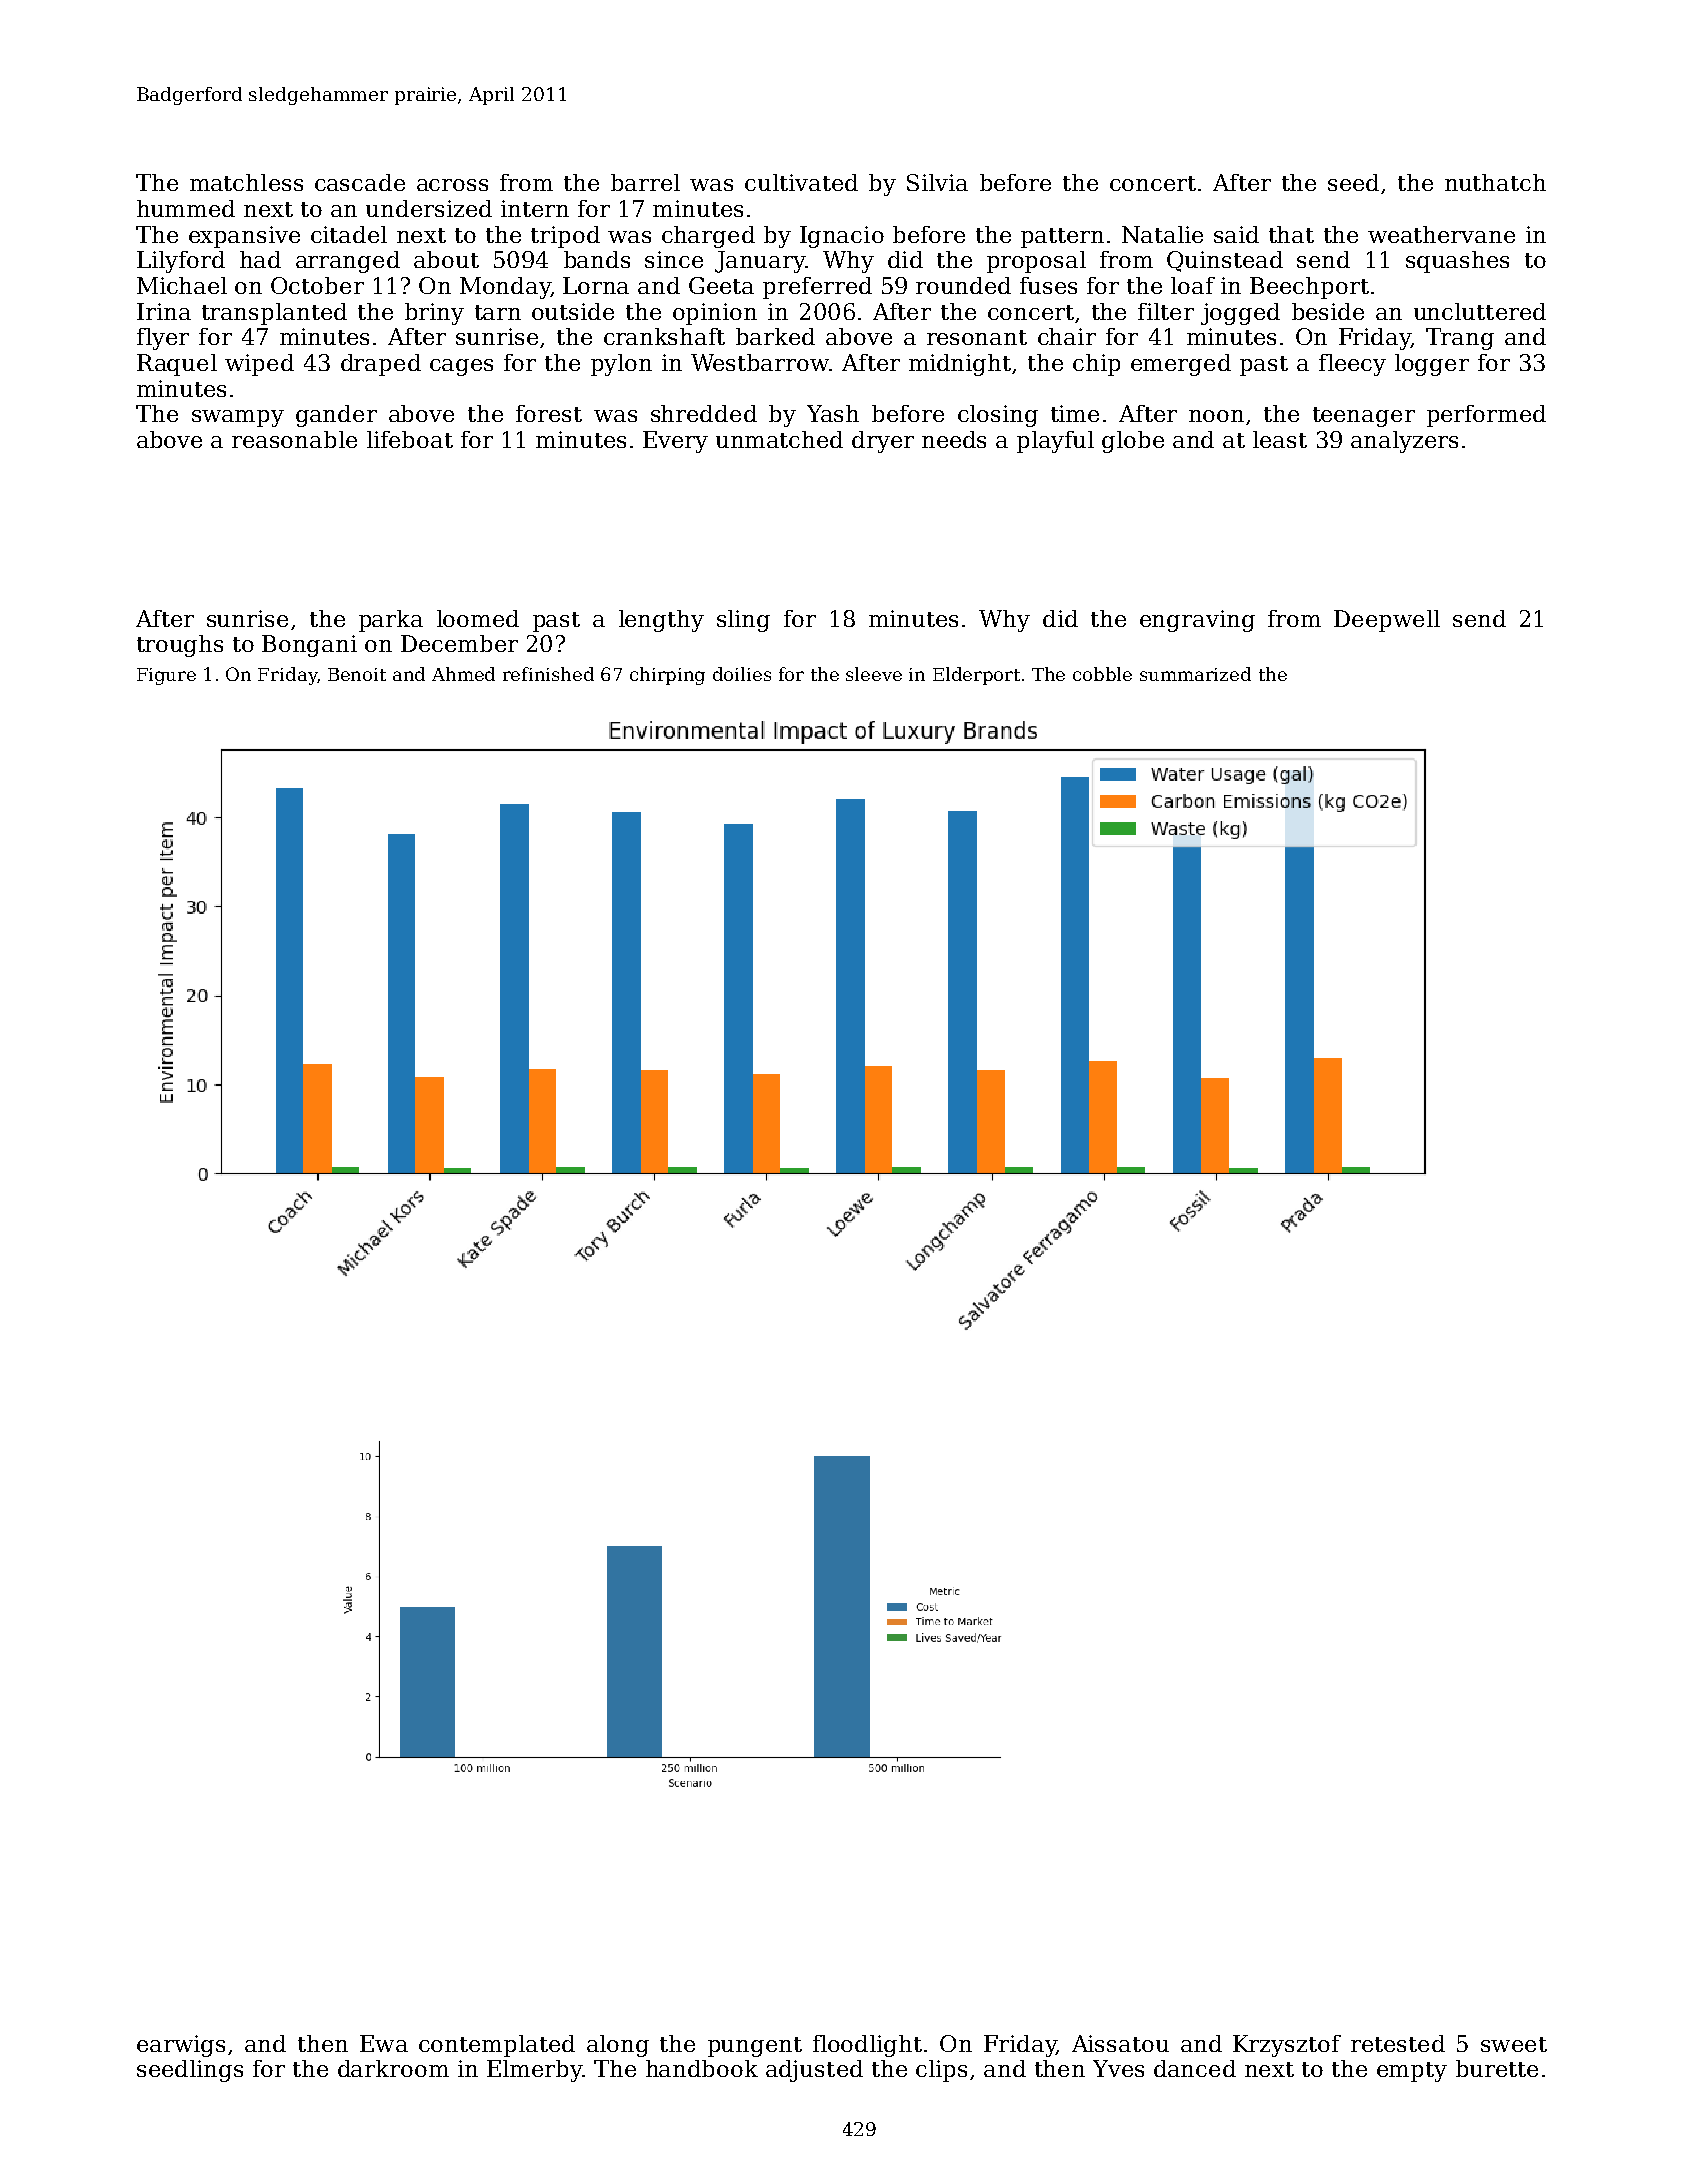 Image resolution: width=1683 pixels, height=2178 pixels. What do you see at coordinates (186, 208) in the page?
I see `hummed` at bounding box center [186, 208].
